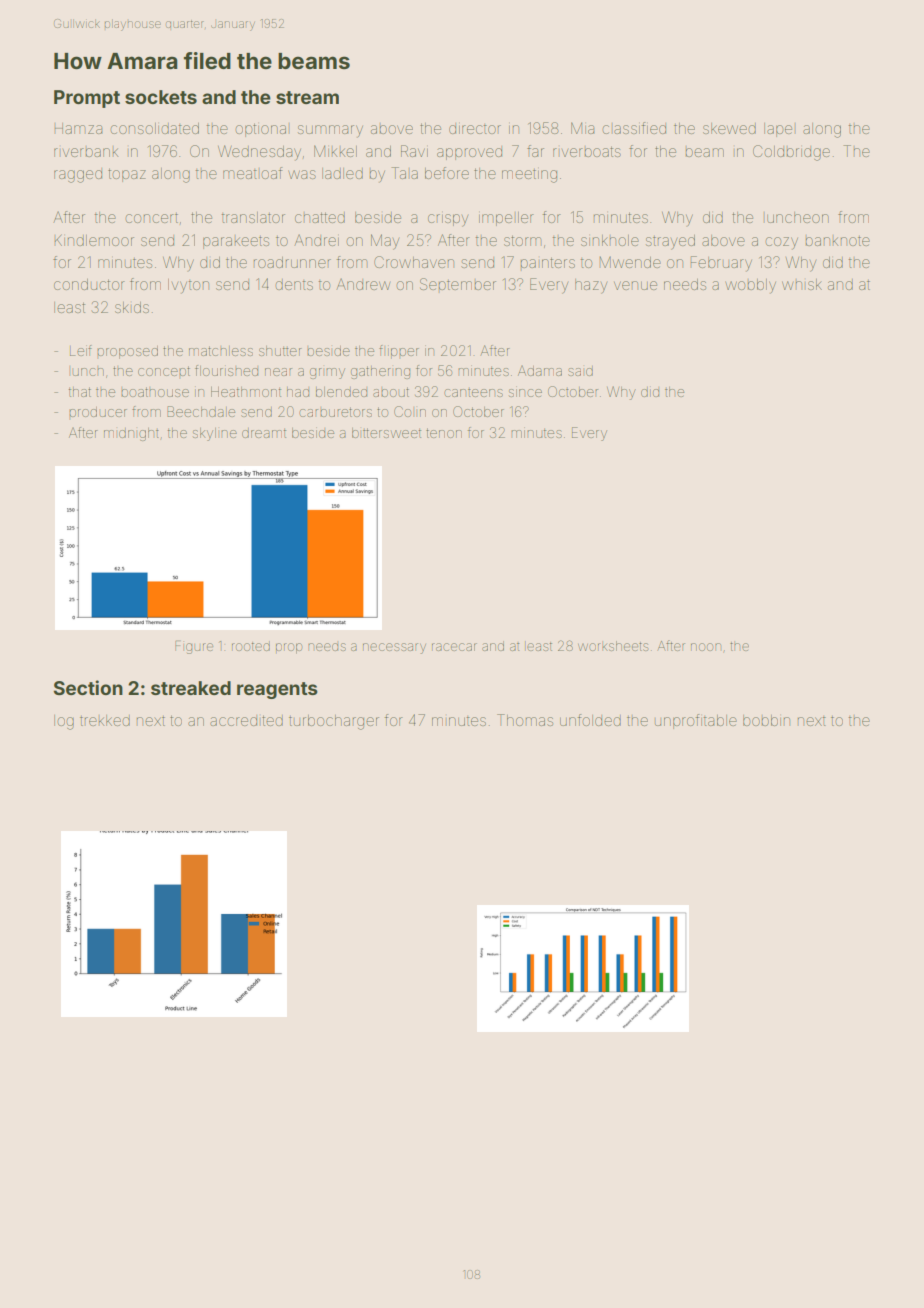 The image size is (924, 1308). What do you see at coordinates (613, 646) in the screenshot?
I see `worksheets` at bounding box center [613, 646].
